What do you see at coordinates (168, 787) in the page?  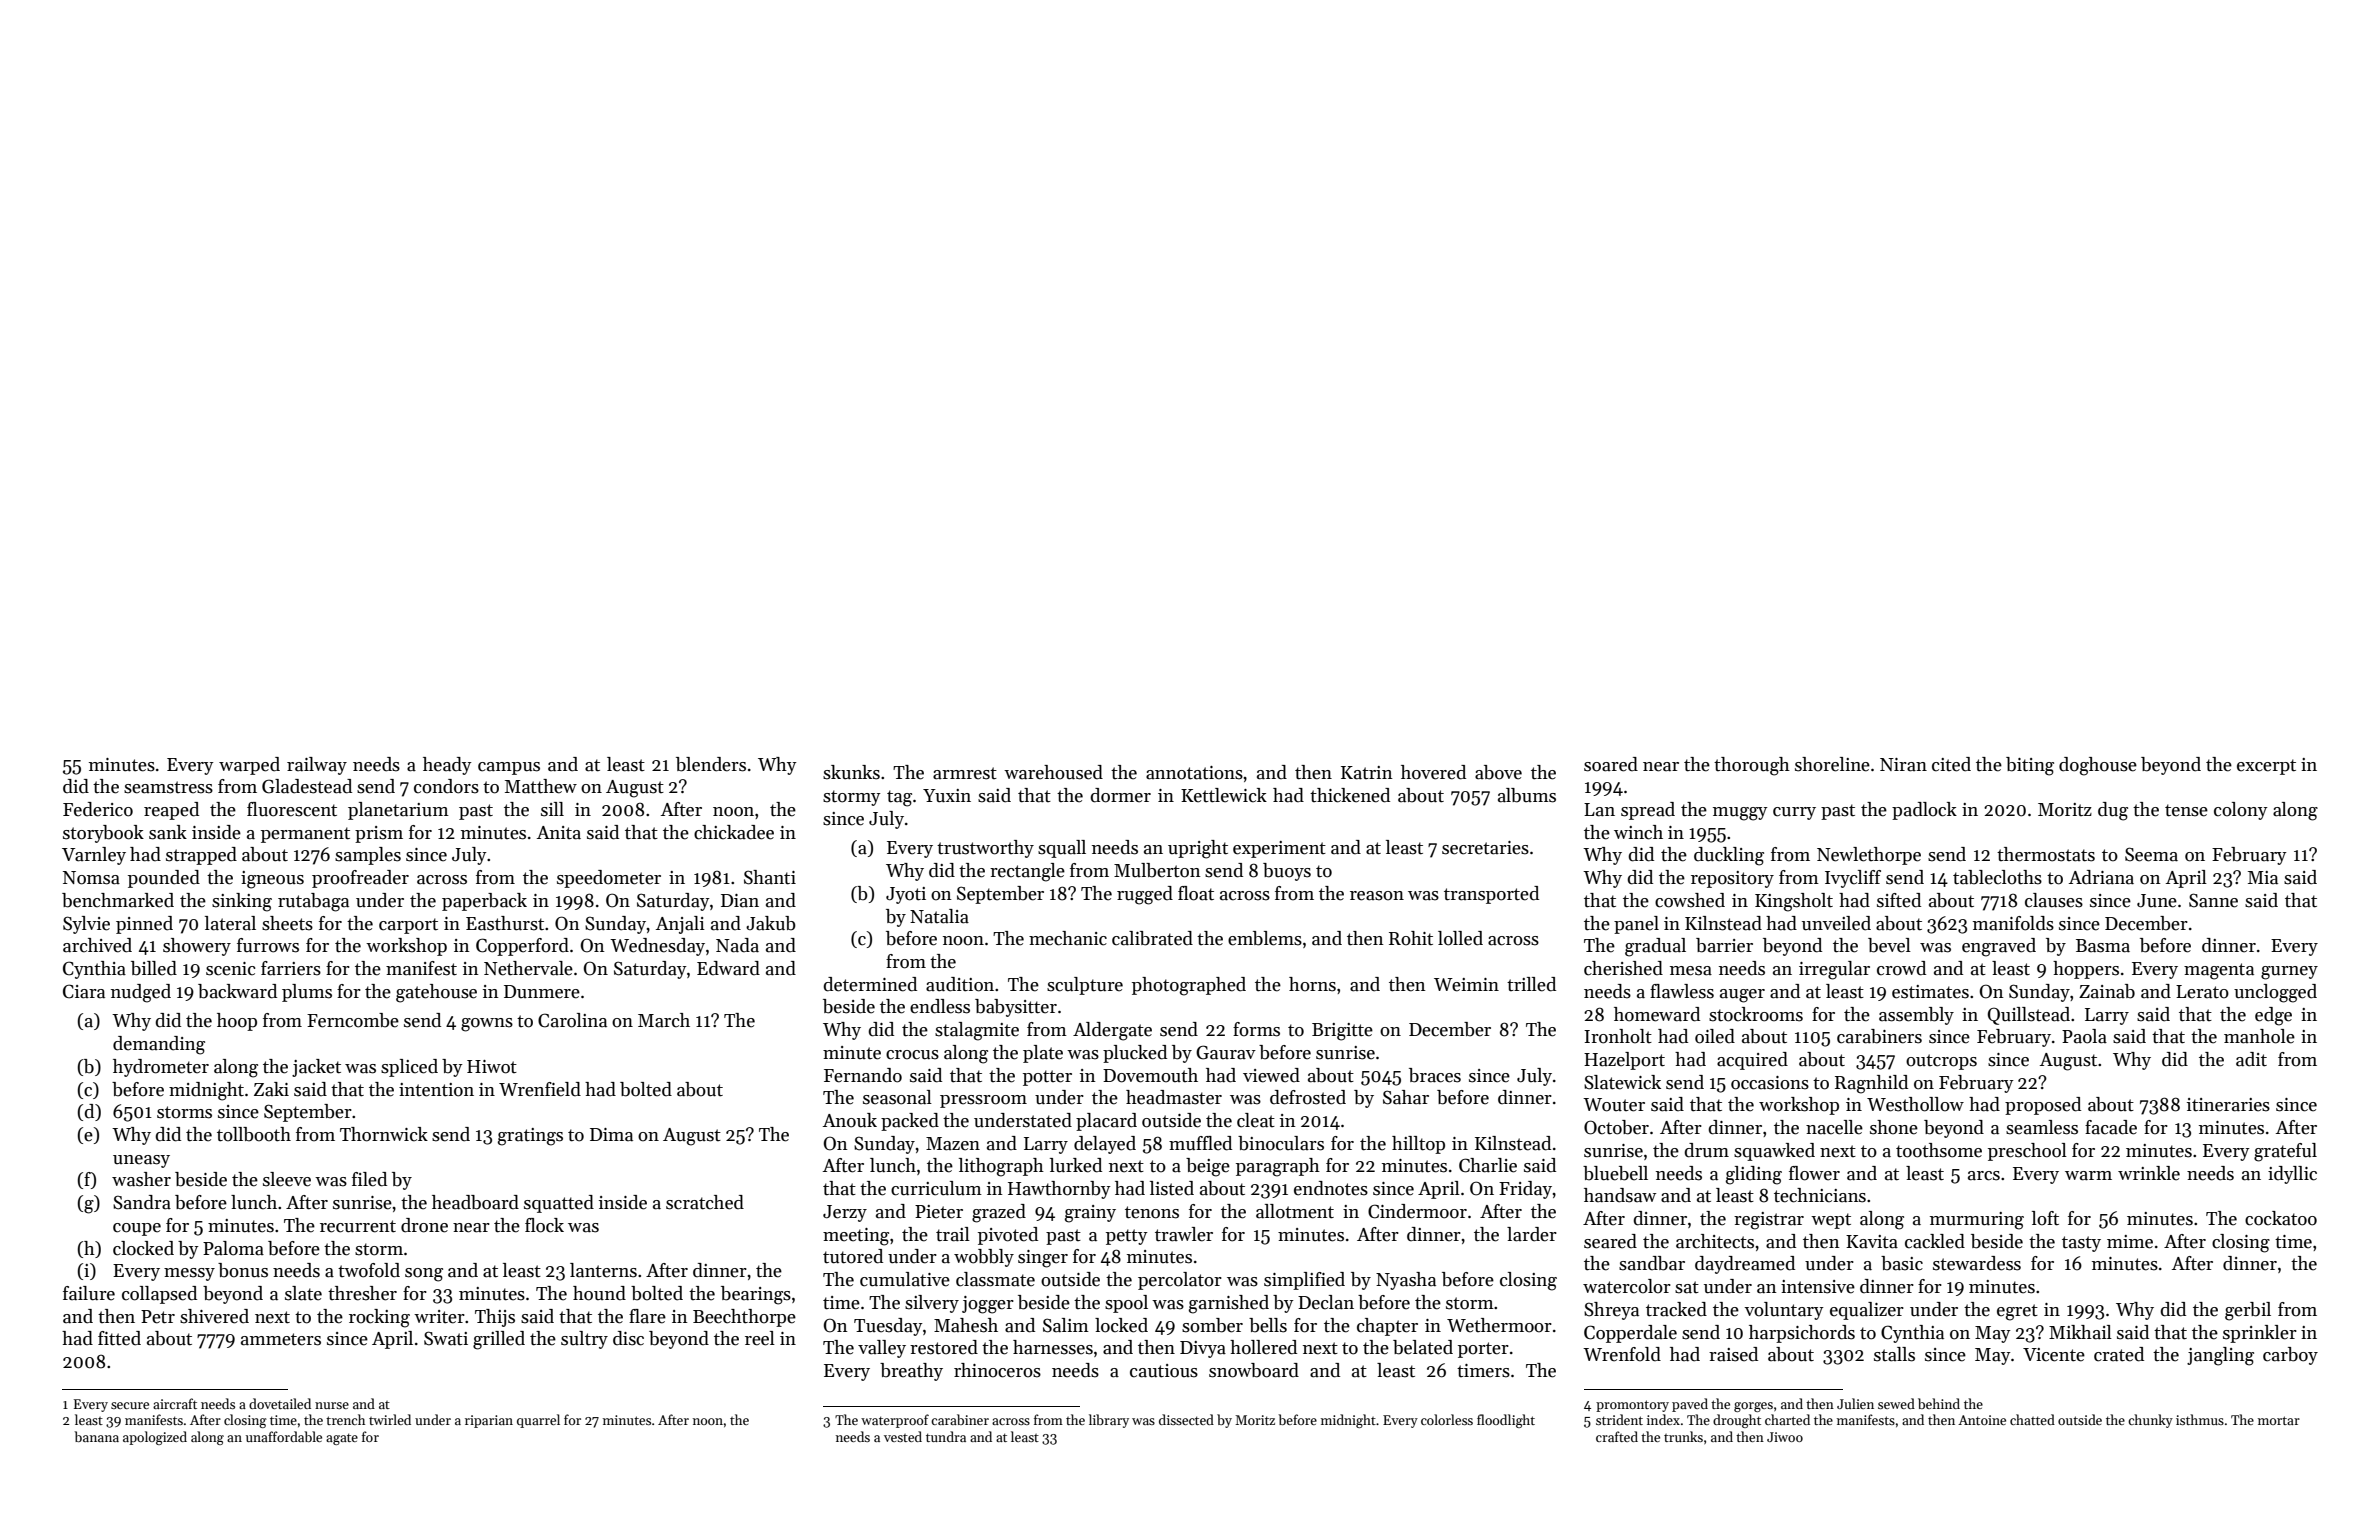 I see `seamstress` at bounding box center [168, 787].
